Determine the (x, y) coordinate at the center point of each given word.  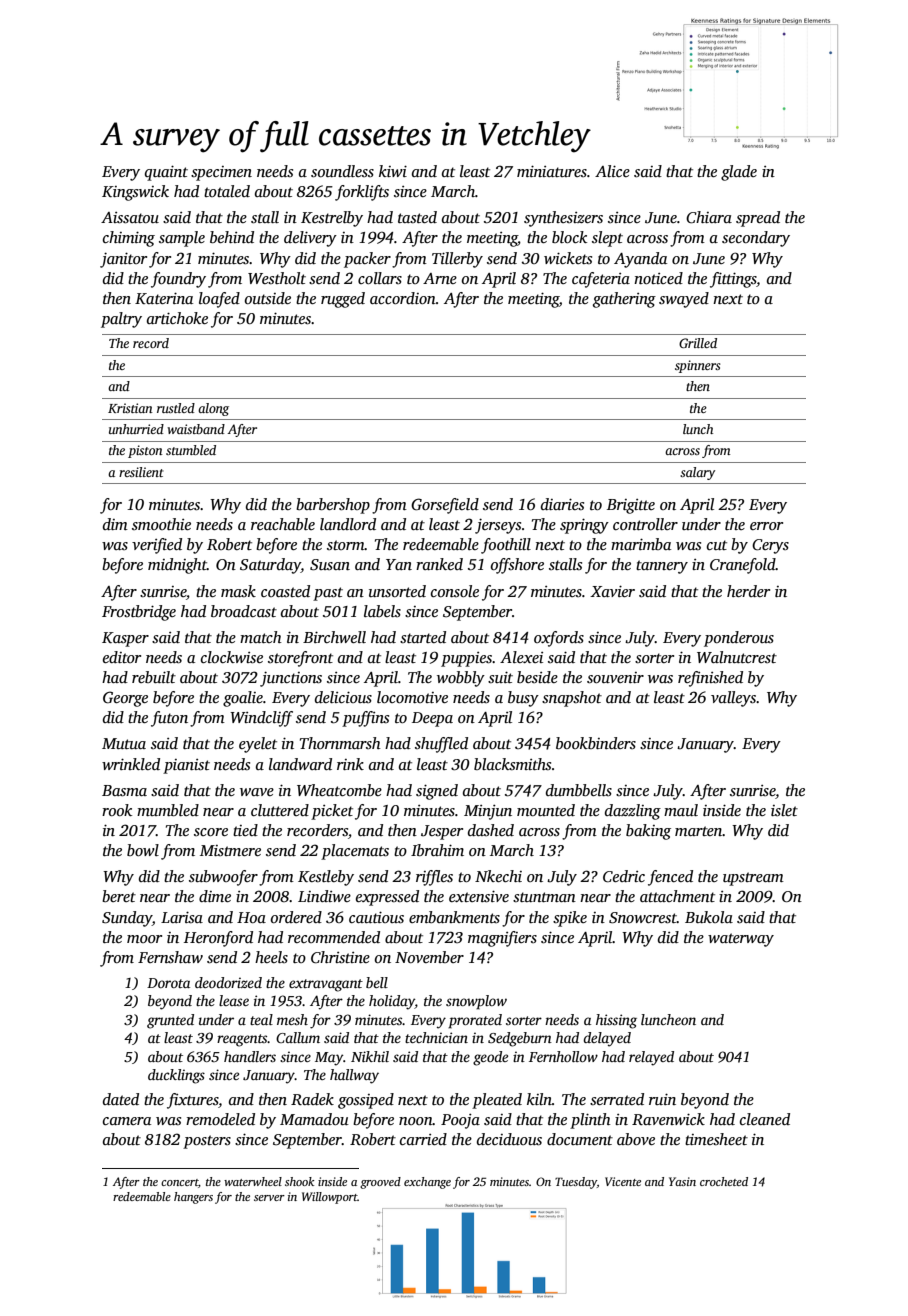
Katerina (164, 298)
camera (127, 1121)
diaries (562, 504)
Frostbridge (139, 613)
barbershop (333, 506)
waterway (741, 940)
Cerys (770, 546)
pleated (497, 1101)
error (766, 526)
